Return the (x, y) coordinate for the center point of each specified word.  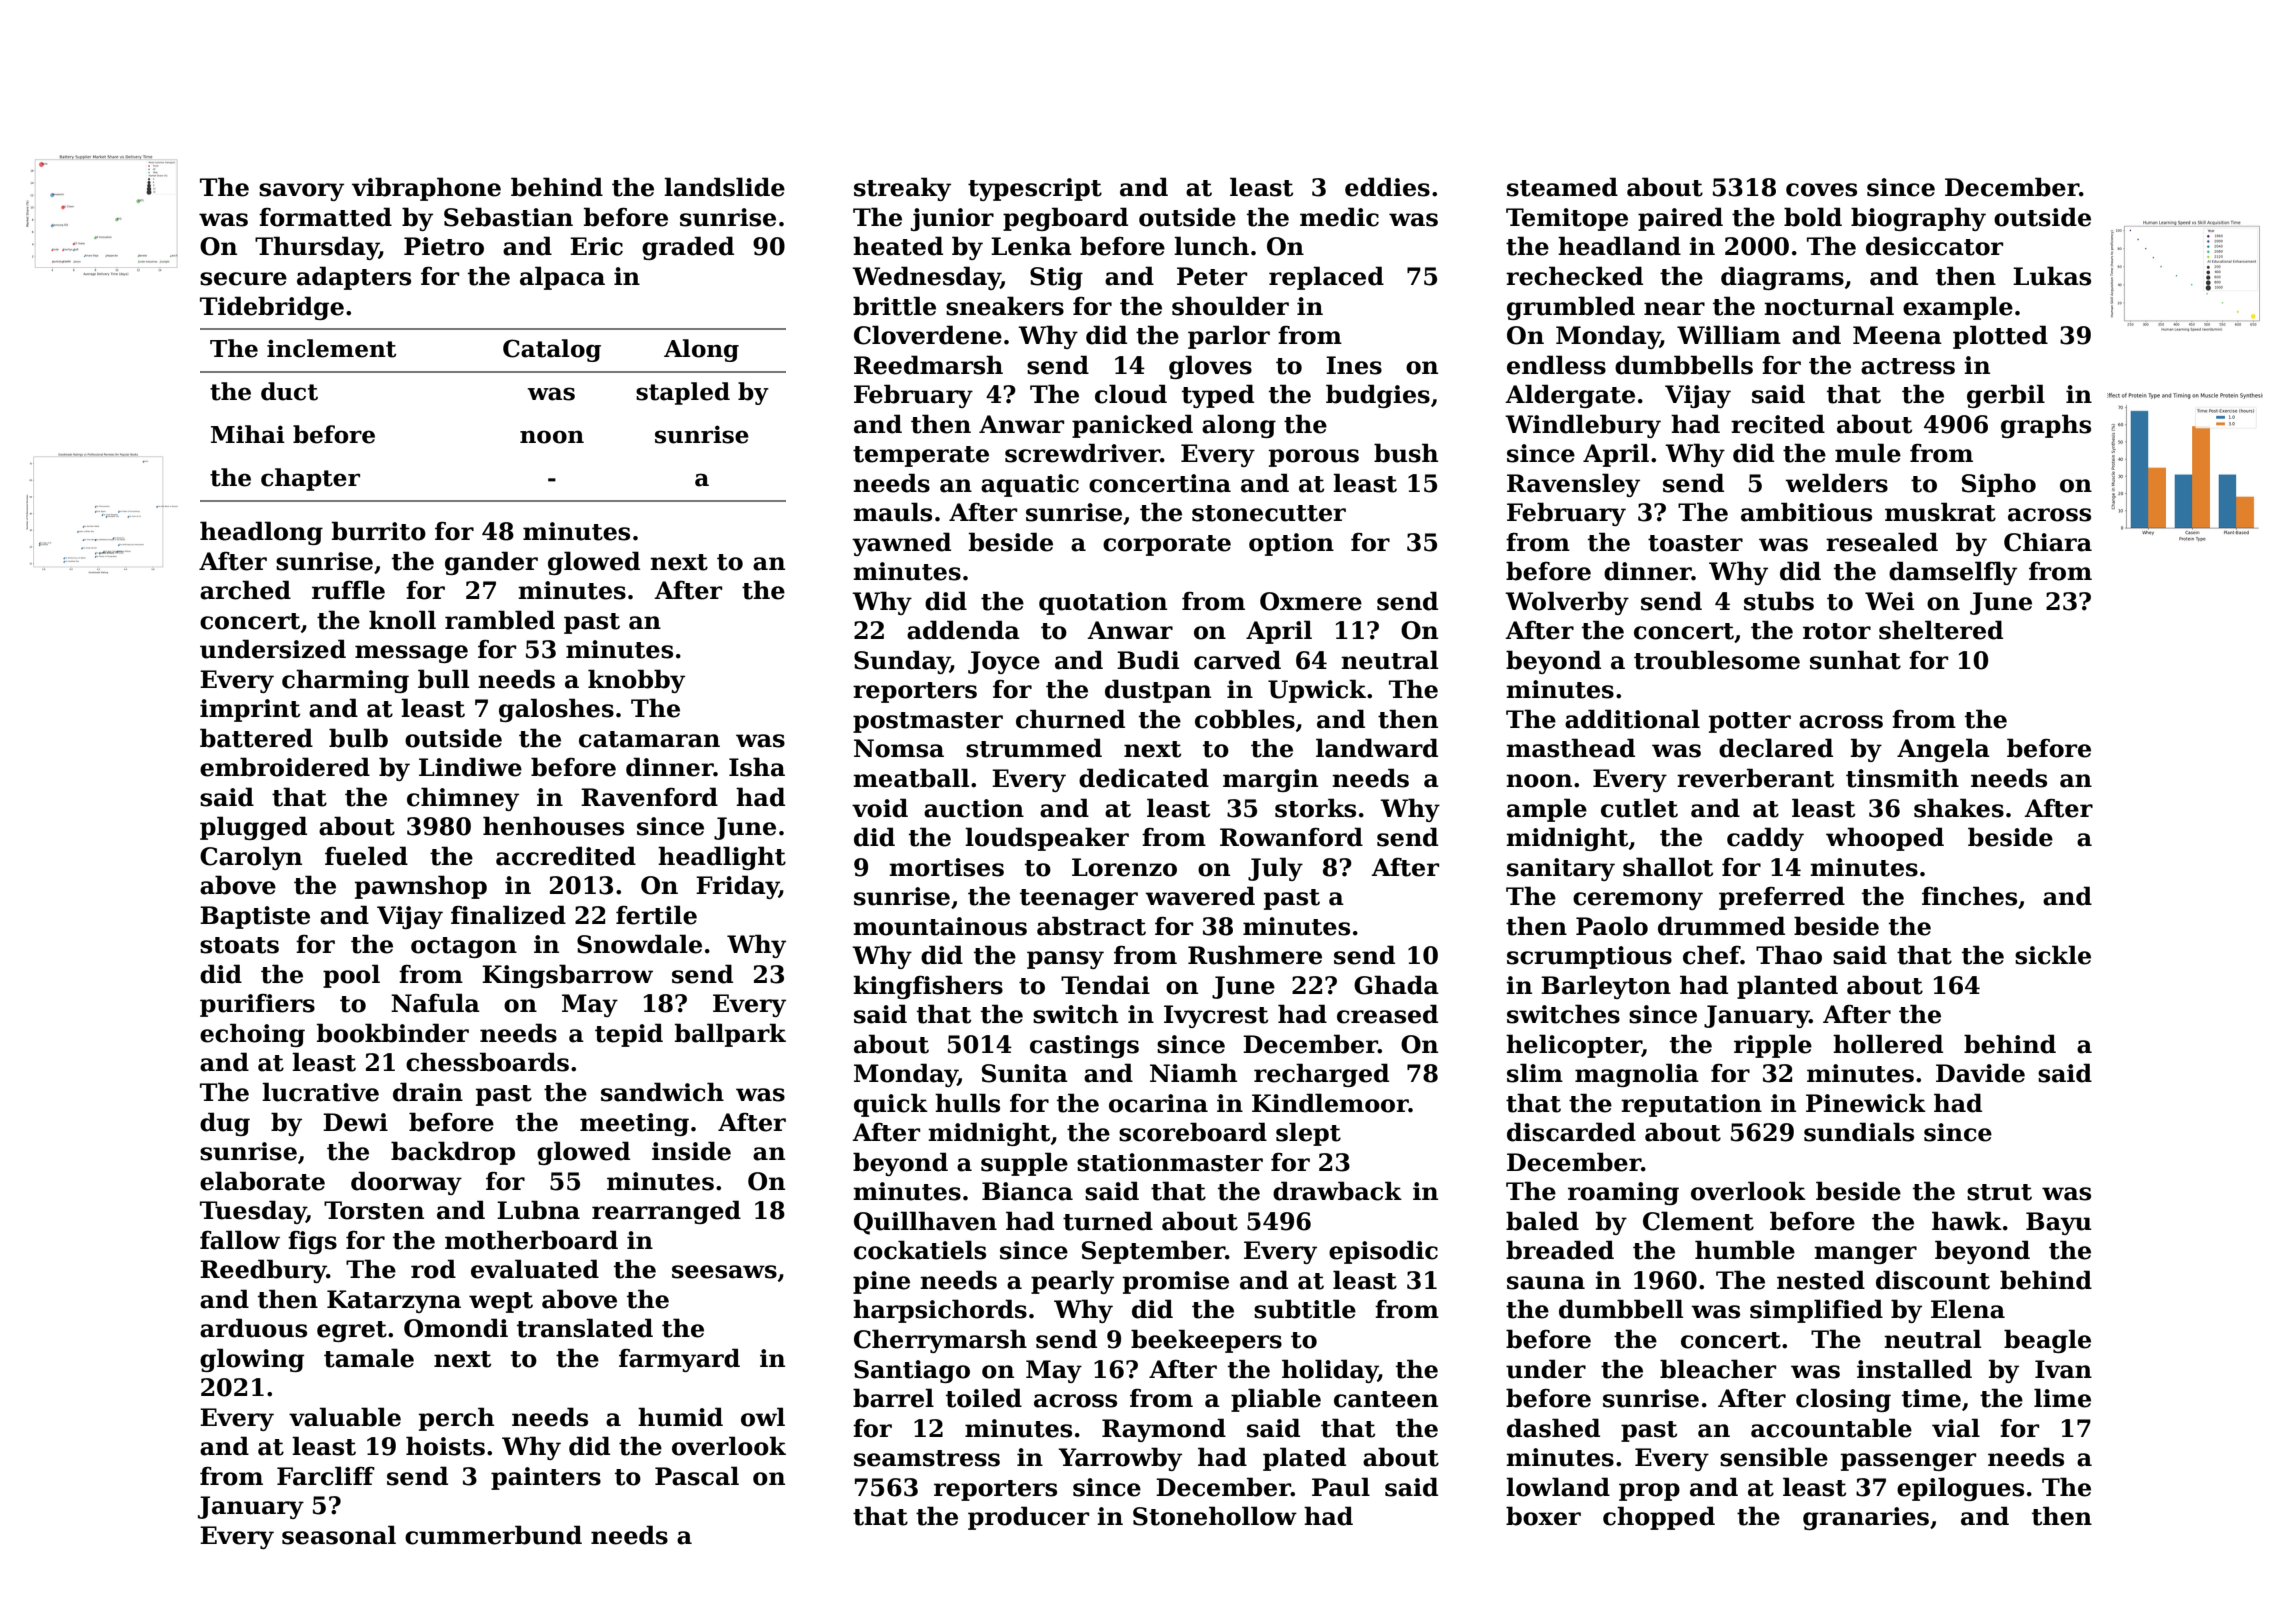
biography (1918, 219)
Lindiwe (470, 767)
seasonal (339, 1535)
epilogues (1960, 1489)
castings (1084, 1046)
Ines (1354, 365)
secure (243, 279)
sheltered (1941, 630)
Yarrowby (1120, 1459)
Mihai (248, 434)
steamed (1562, 187)
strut (1999, 1192)
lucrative (320, 1092)
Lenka (1031, 246)
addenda (963, 630)
